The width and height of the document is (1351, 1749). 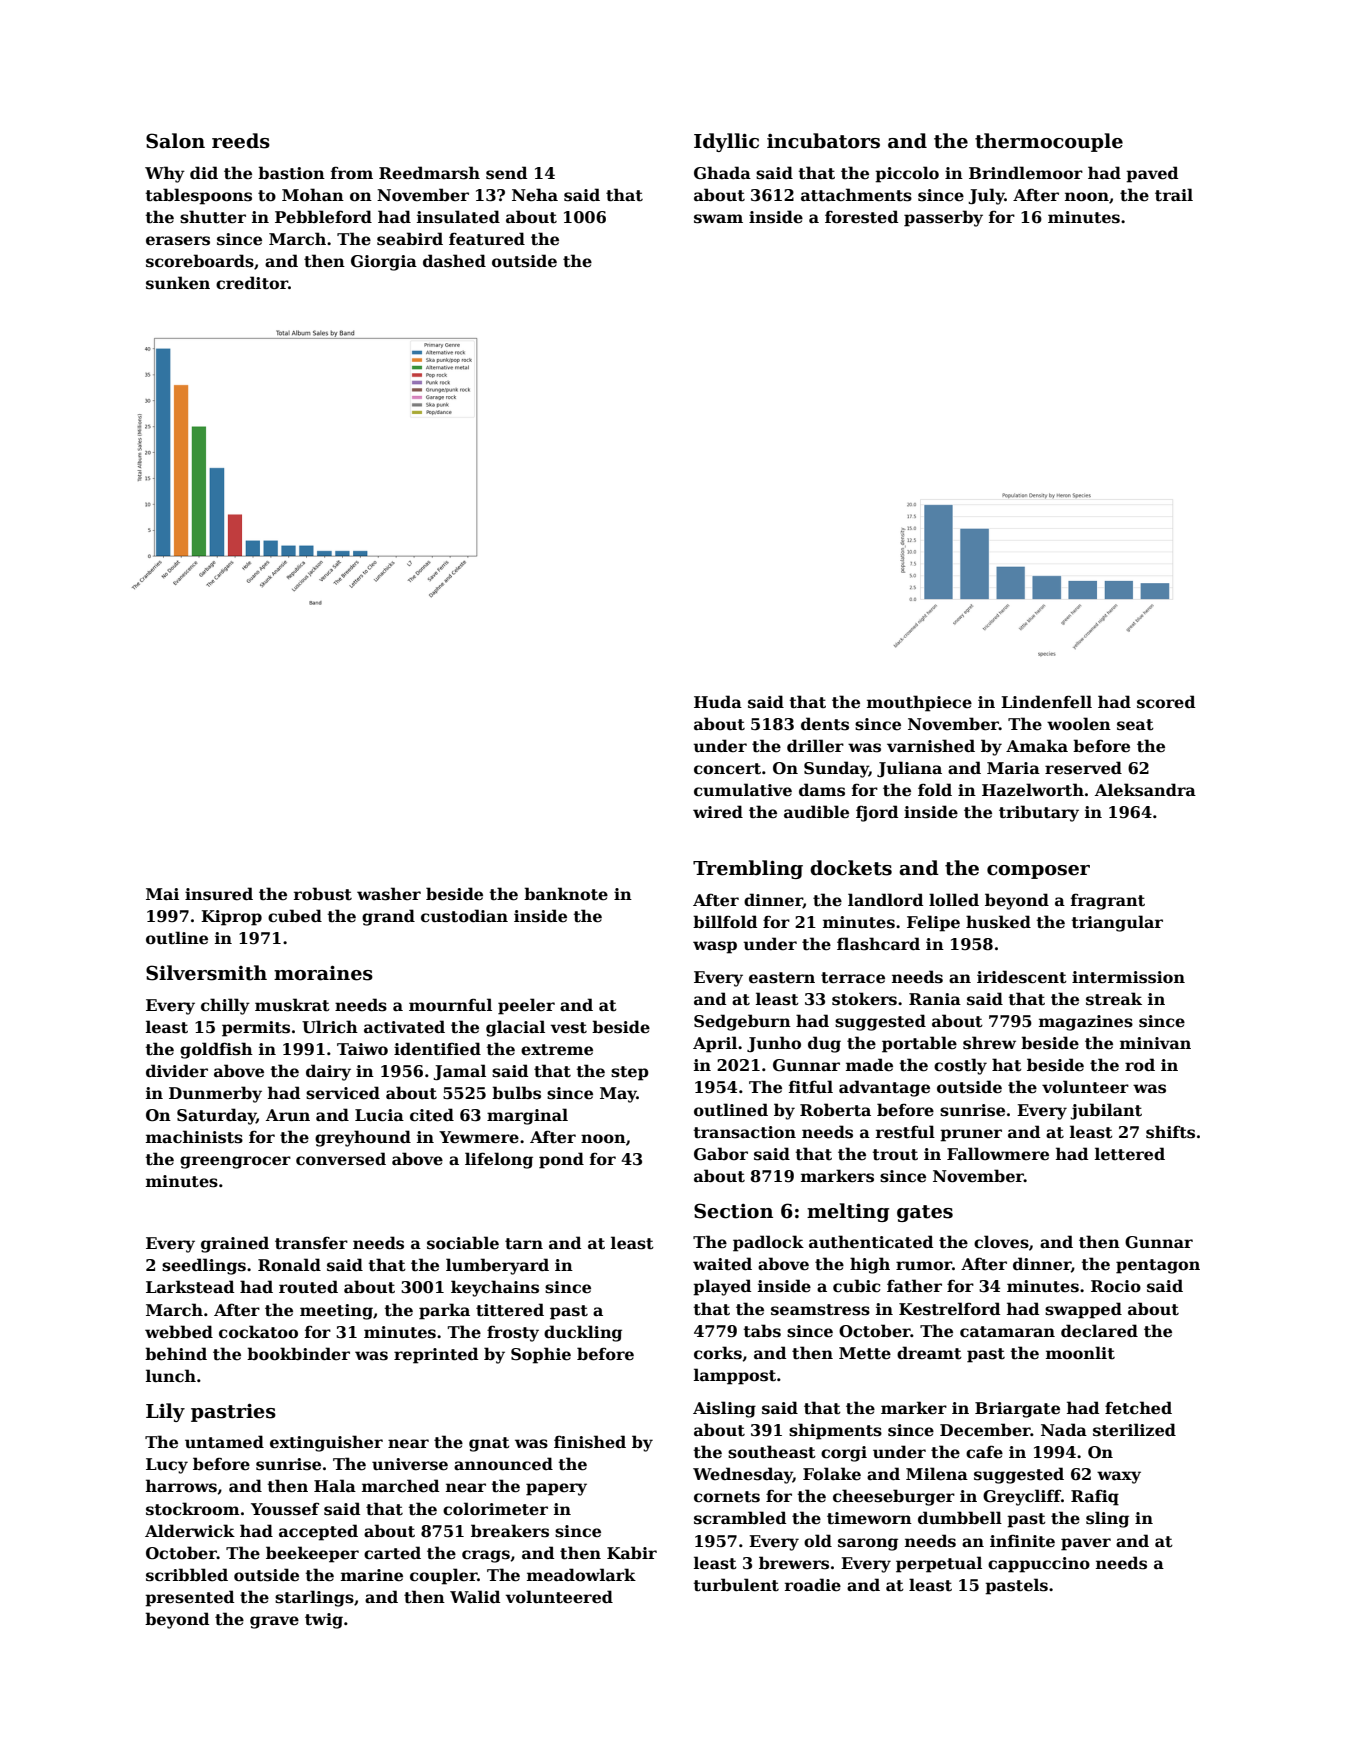 What do you see at coordinates (363, 1138) in the document?
I see `greyhound` at bounding box center [363, 1138].
